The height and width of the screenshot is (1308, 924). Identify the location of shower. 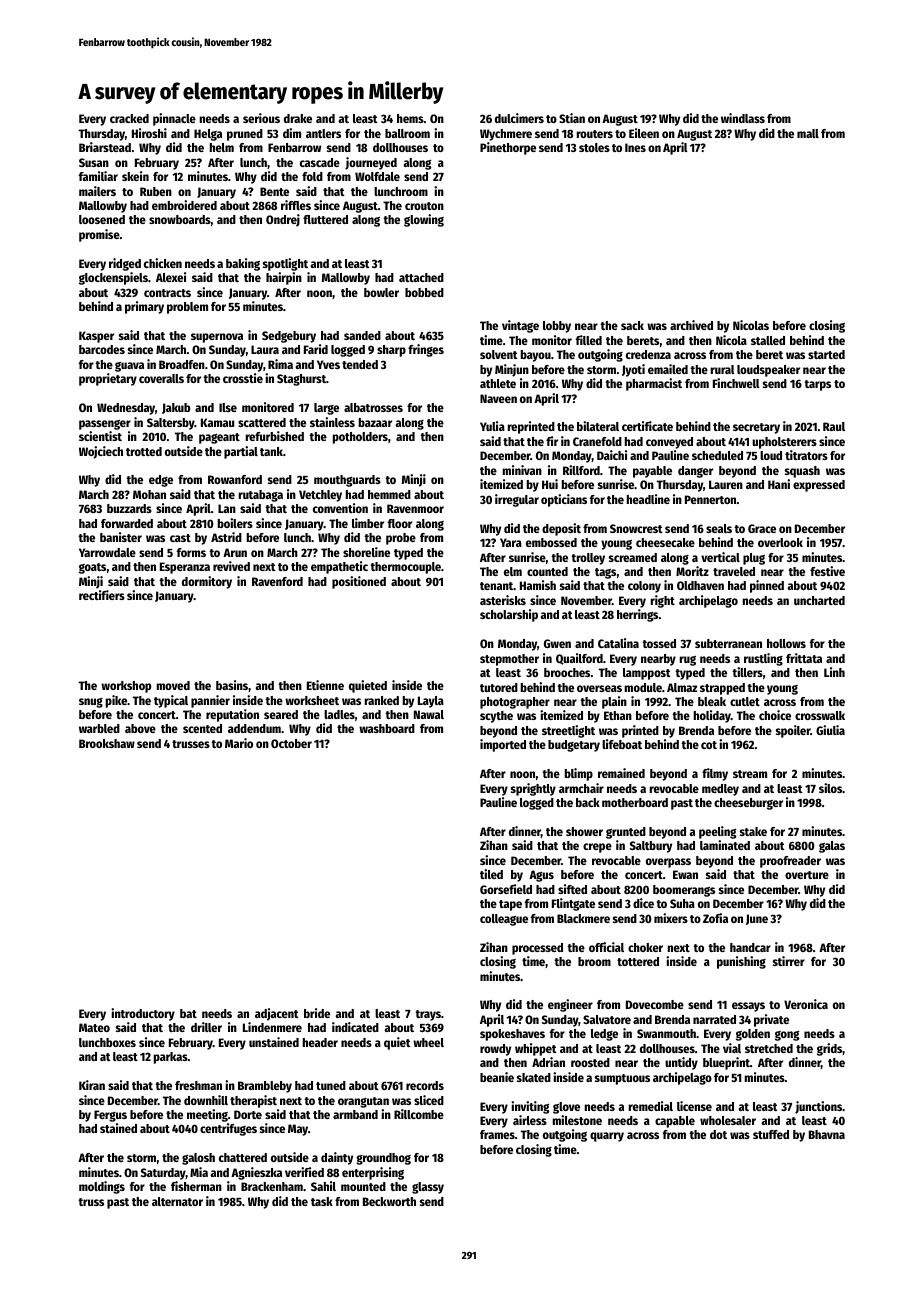
(584, 831).
